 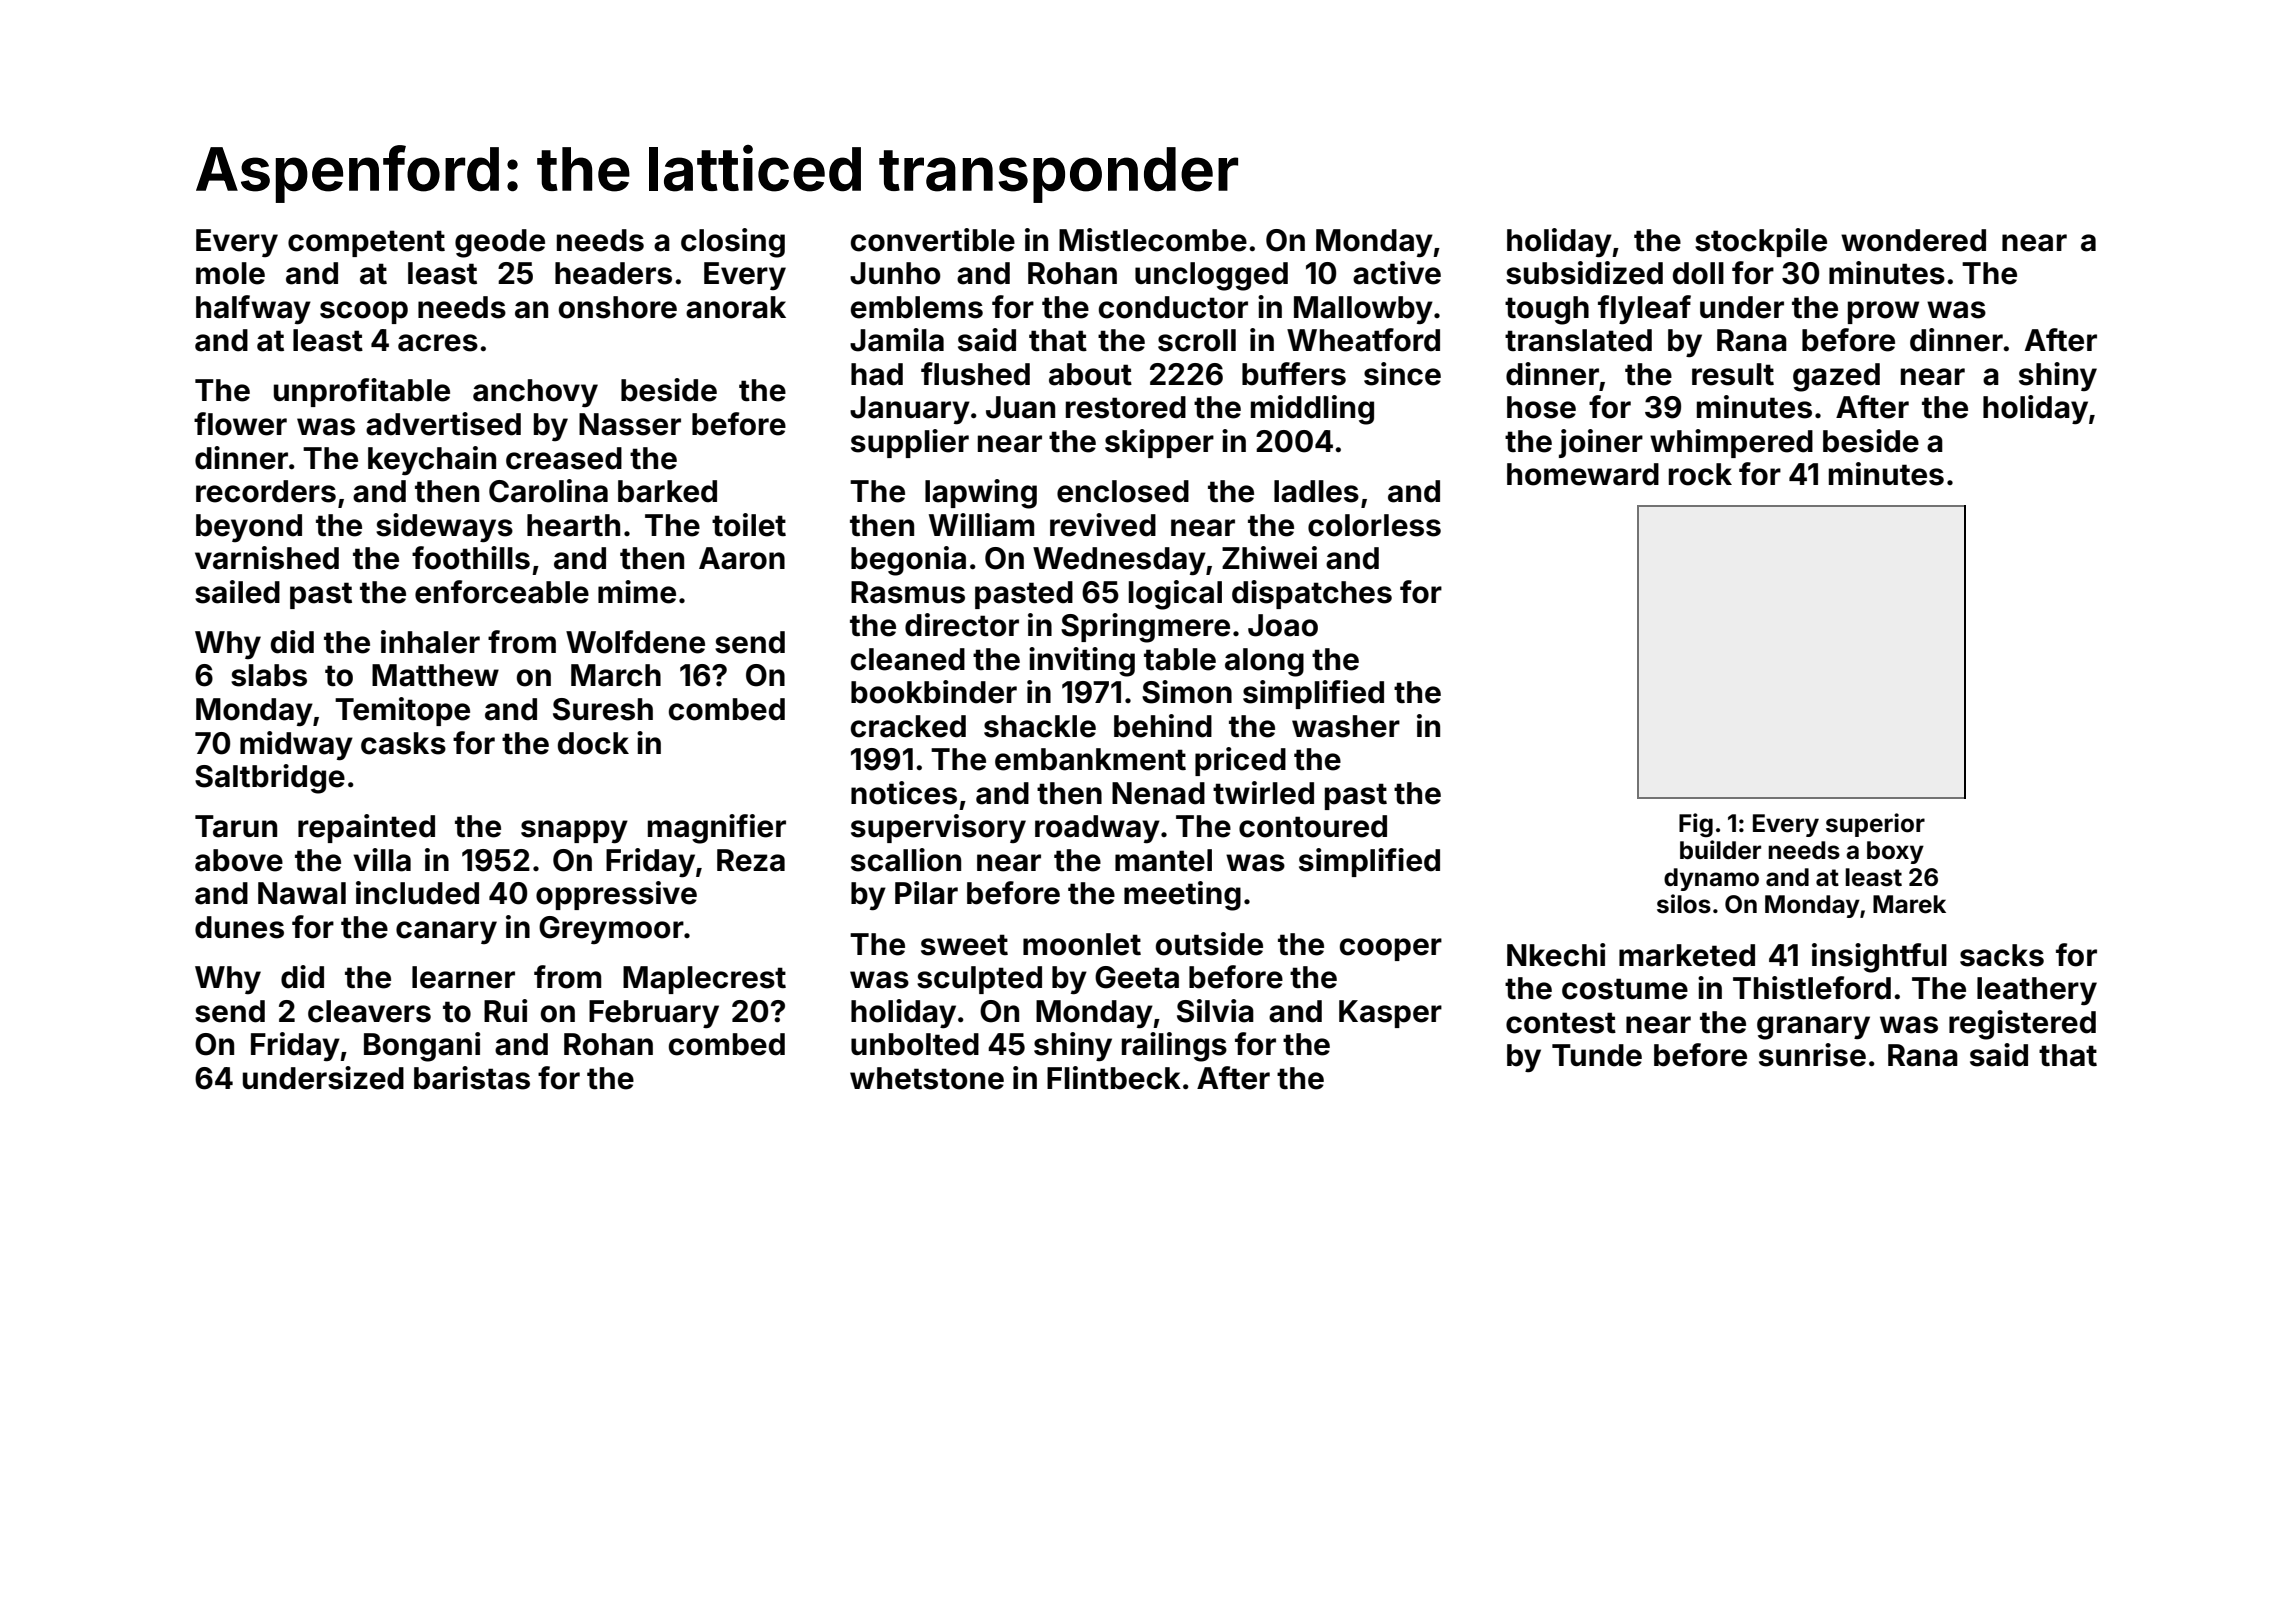 I want to click on sideways, so click(x=444, y=527).
